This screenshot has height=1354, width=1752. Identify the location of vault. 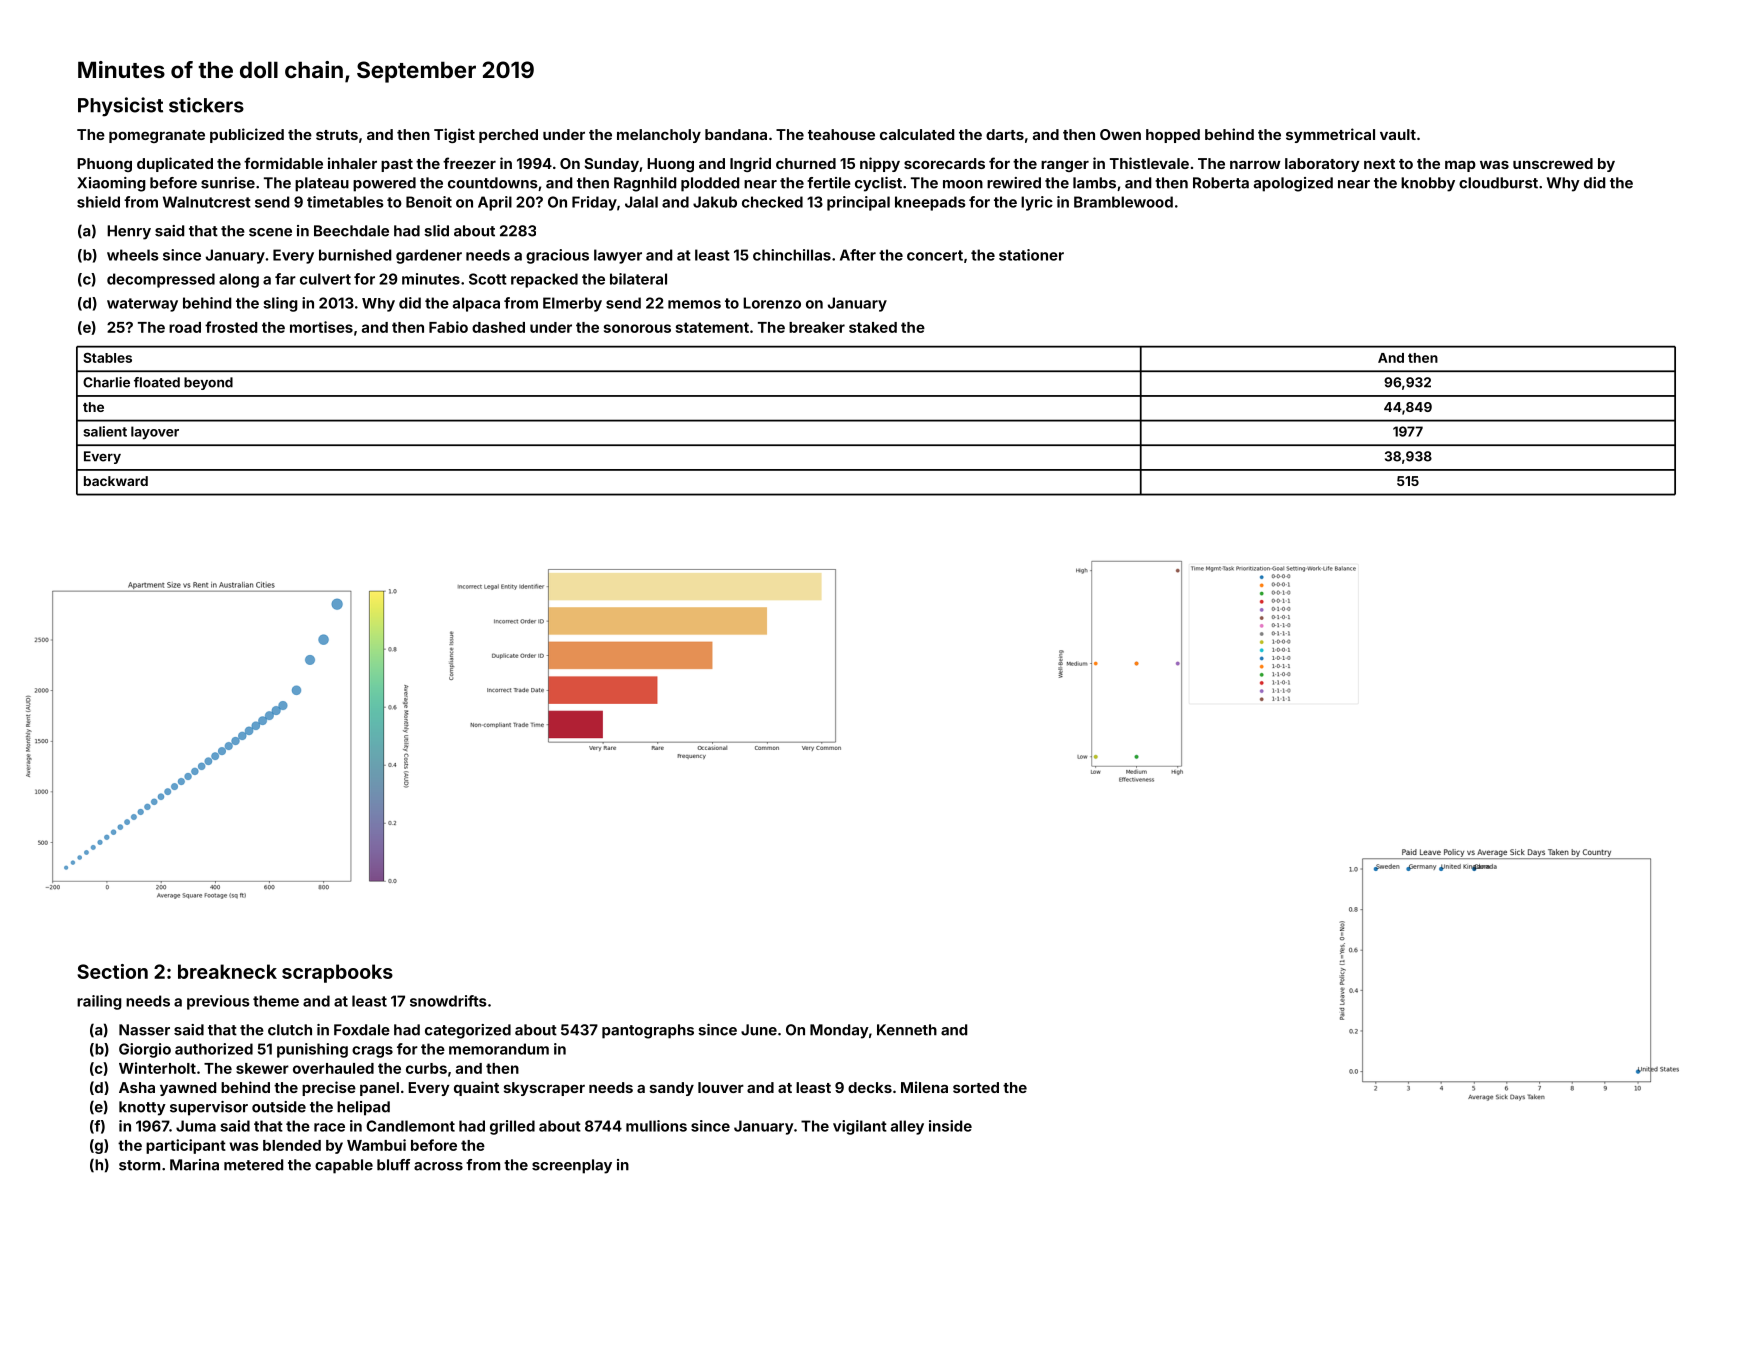
(1398, 134).
